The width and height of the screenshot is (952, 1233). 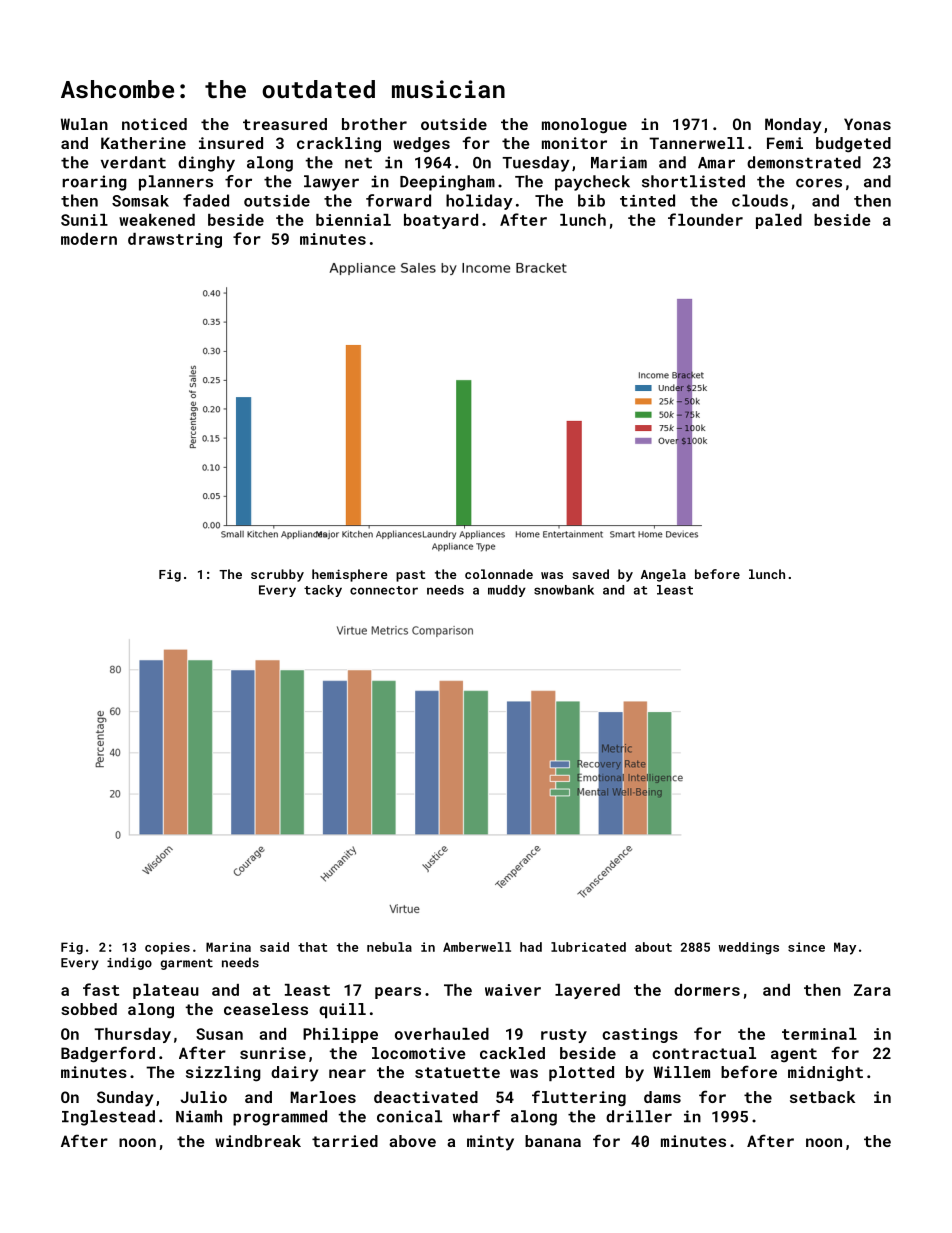 What do you see at coordinates (154, 124) in the screenshot?
I see `noticed` at bounding box center [154, 124].
